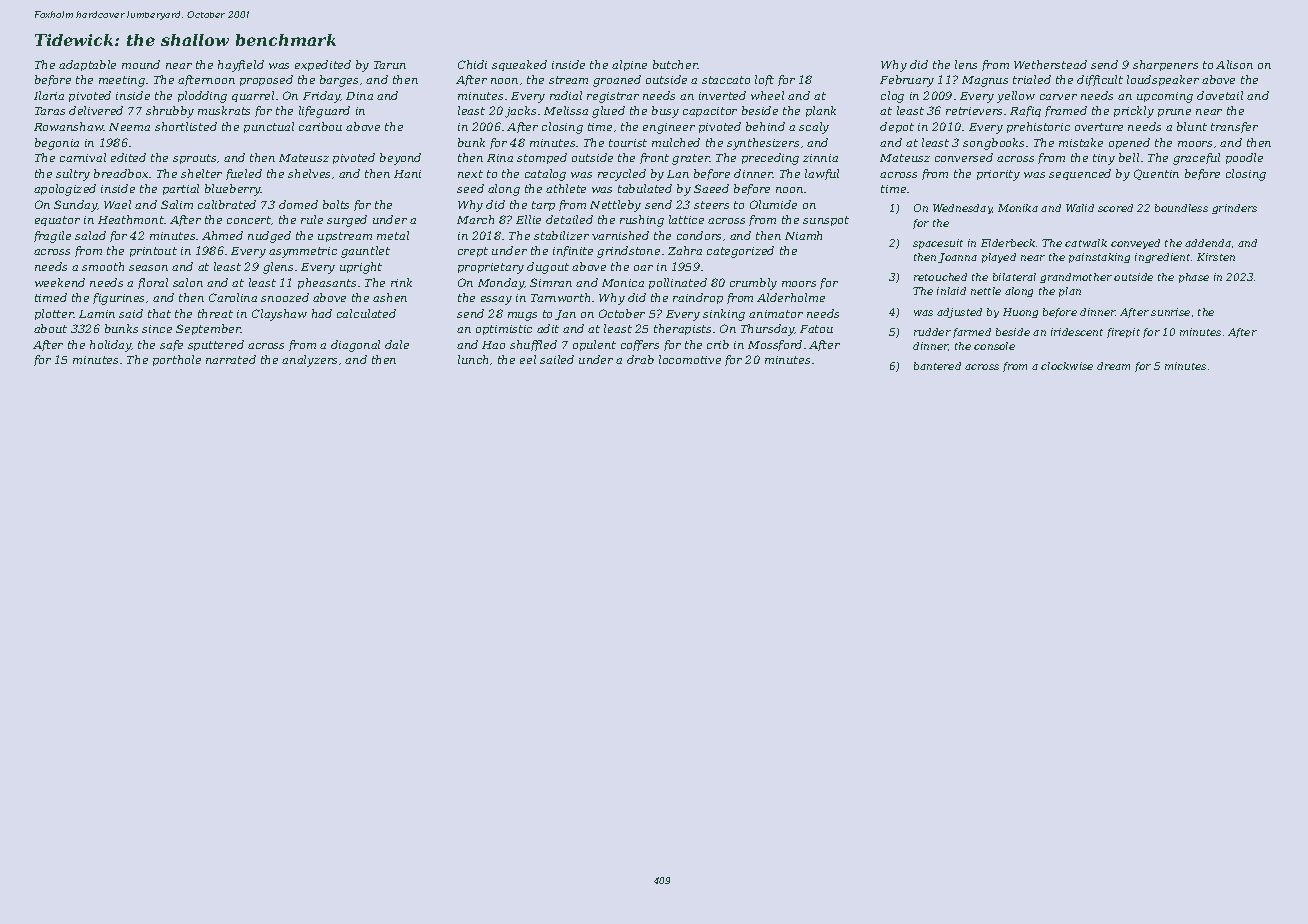 Image resolution: width=1308 pixels, height=924 pixels. Describe the element at coordinates (617, 81) in the screenshot. I see `groaned` at that location.
